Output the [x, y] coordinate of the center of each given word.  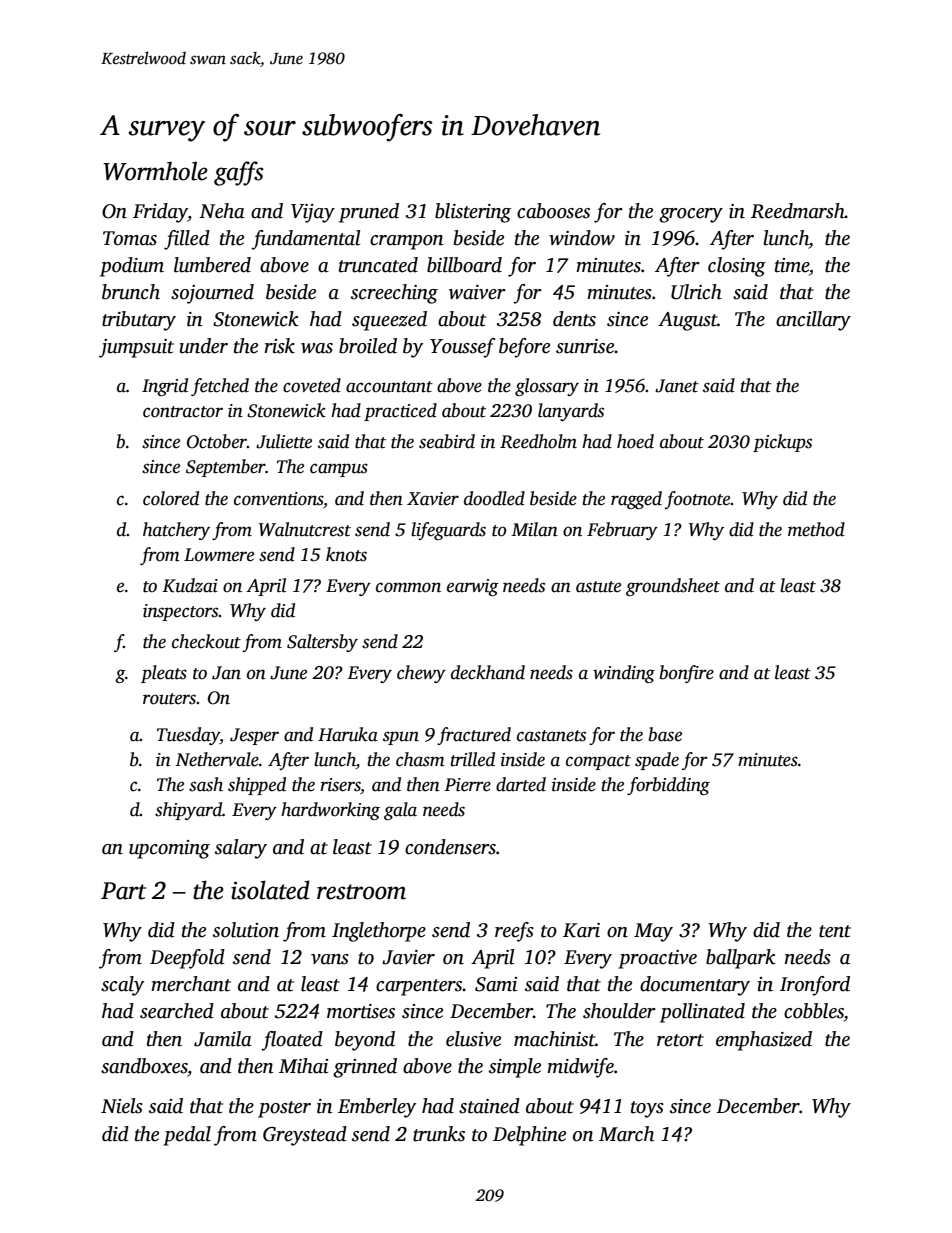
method [816, 529]
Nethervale [217, 759]
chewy [421, 674]
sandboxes [144, 1066]
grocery [691, 215]
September [226, 468]
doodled [494, 498]
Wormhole [155, 171]
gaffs [239, 173]
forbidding [668, 786]
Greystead [305, 1136]
